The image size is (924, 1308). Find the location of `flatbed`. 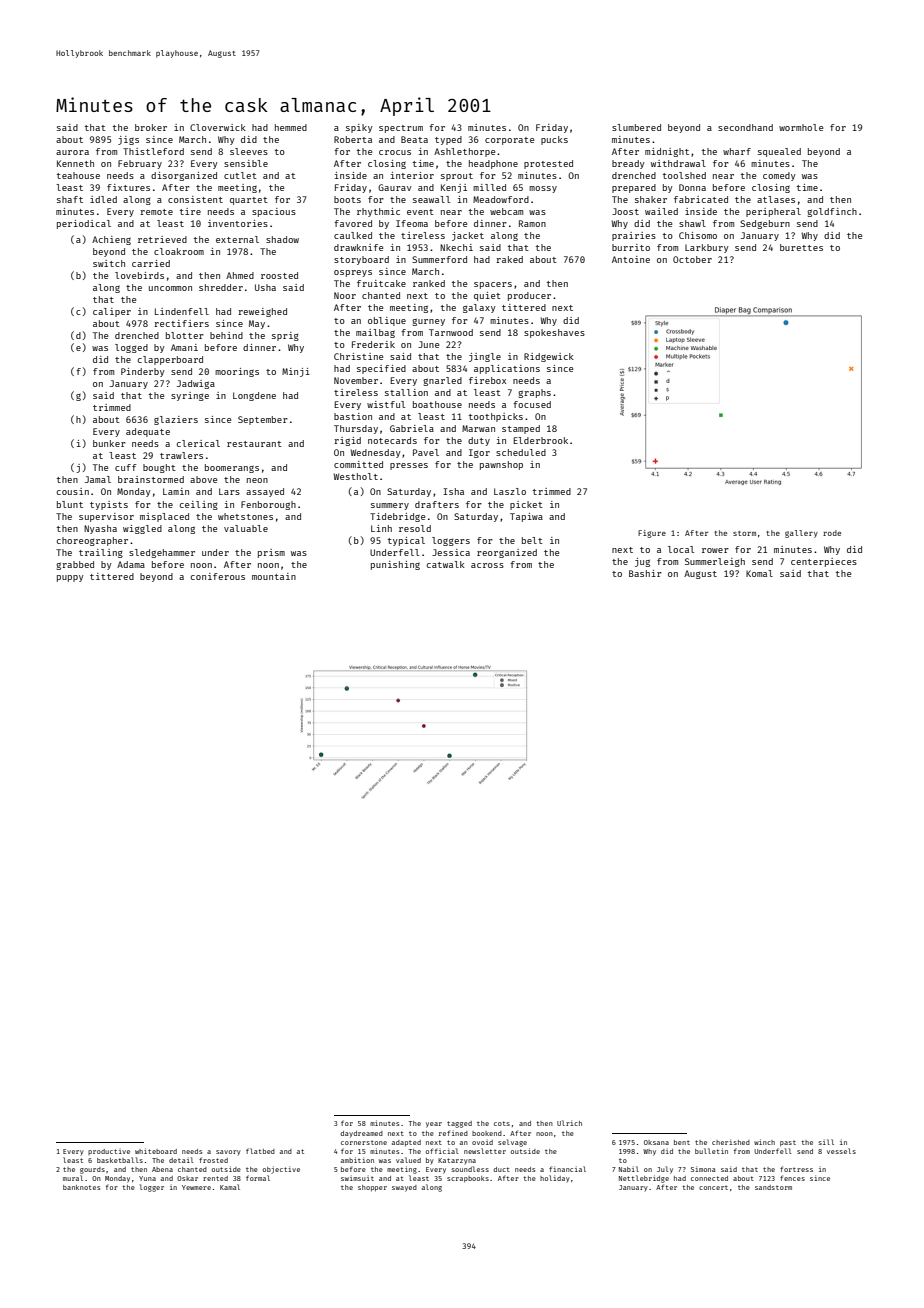

flatbed is located at coordinates (260, 1151).
